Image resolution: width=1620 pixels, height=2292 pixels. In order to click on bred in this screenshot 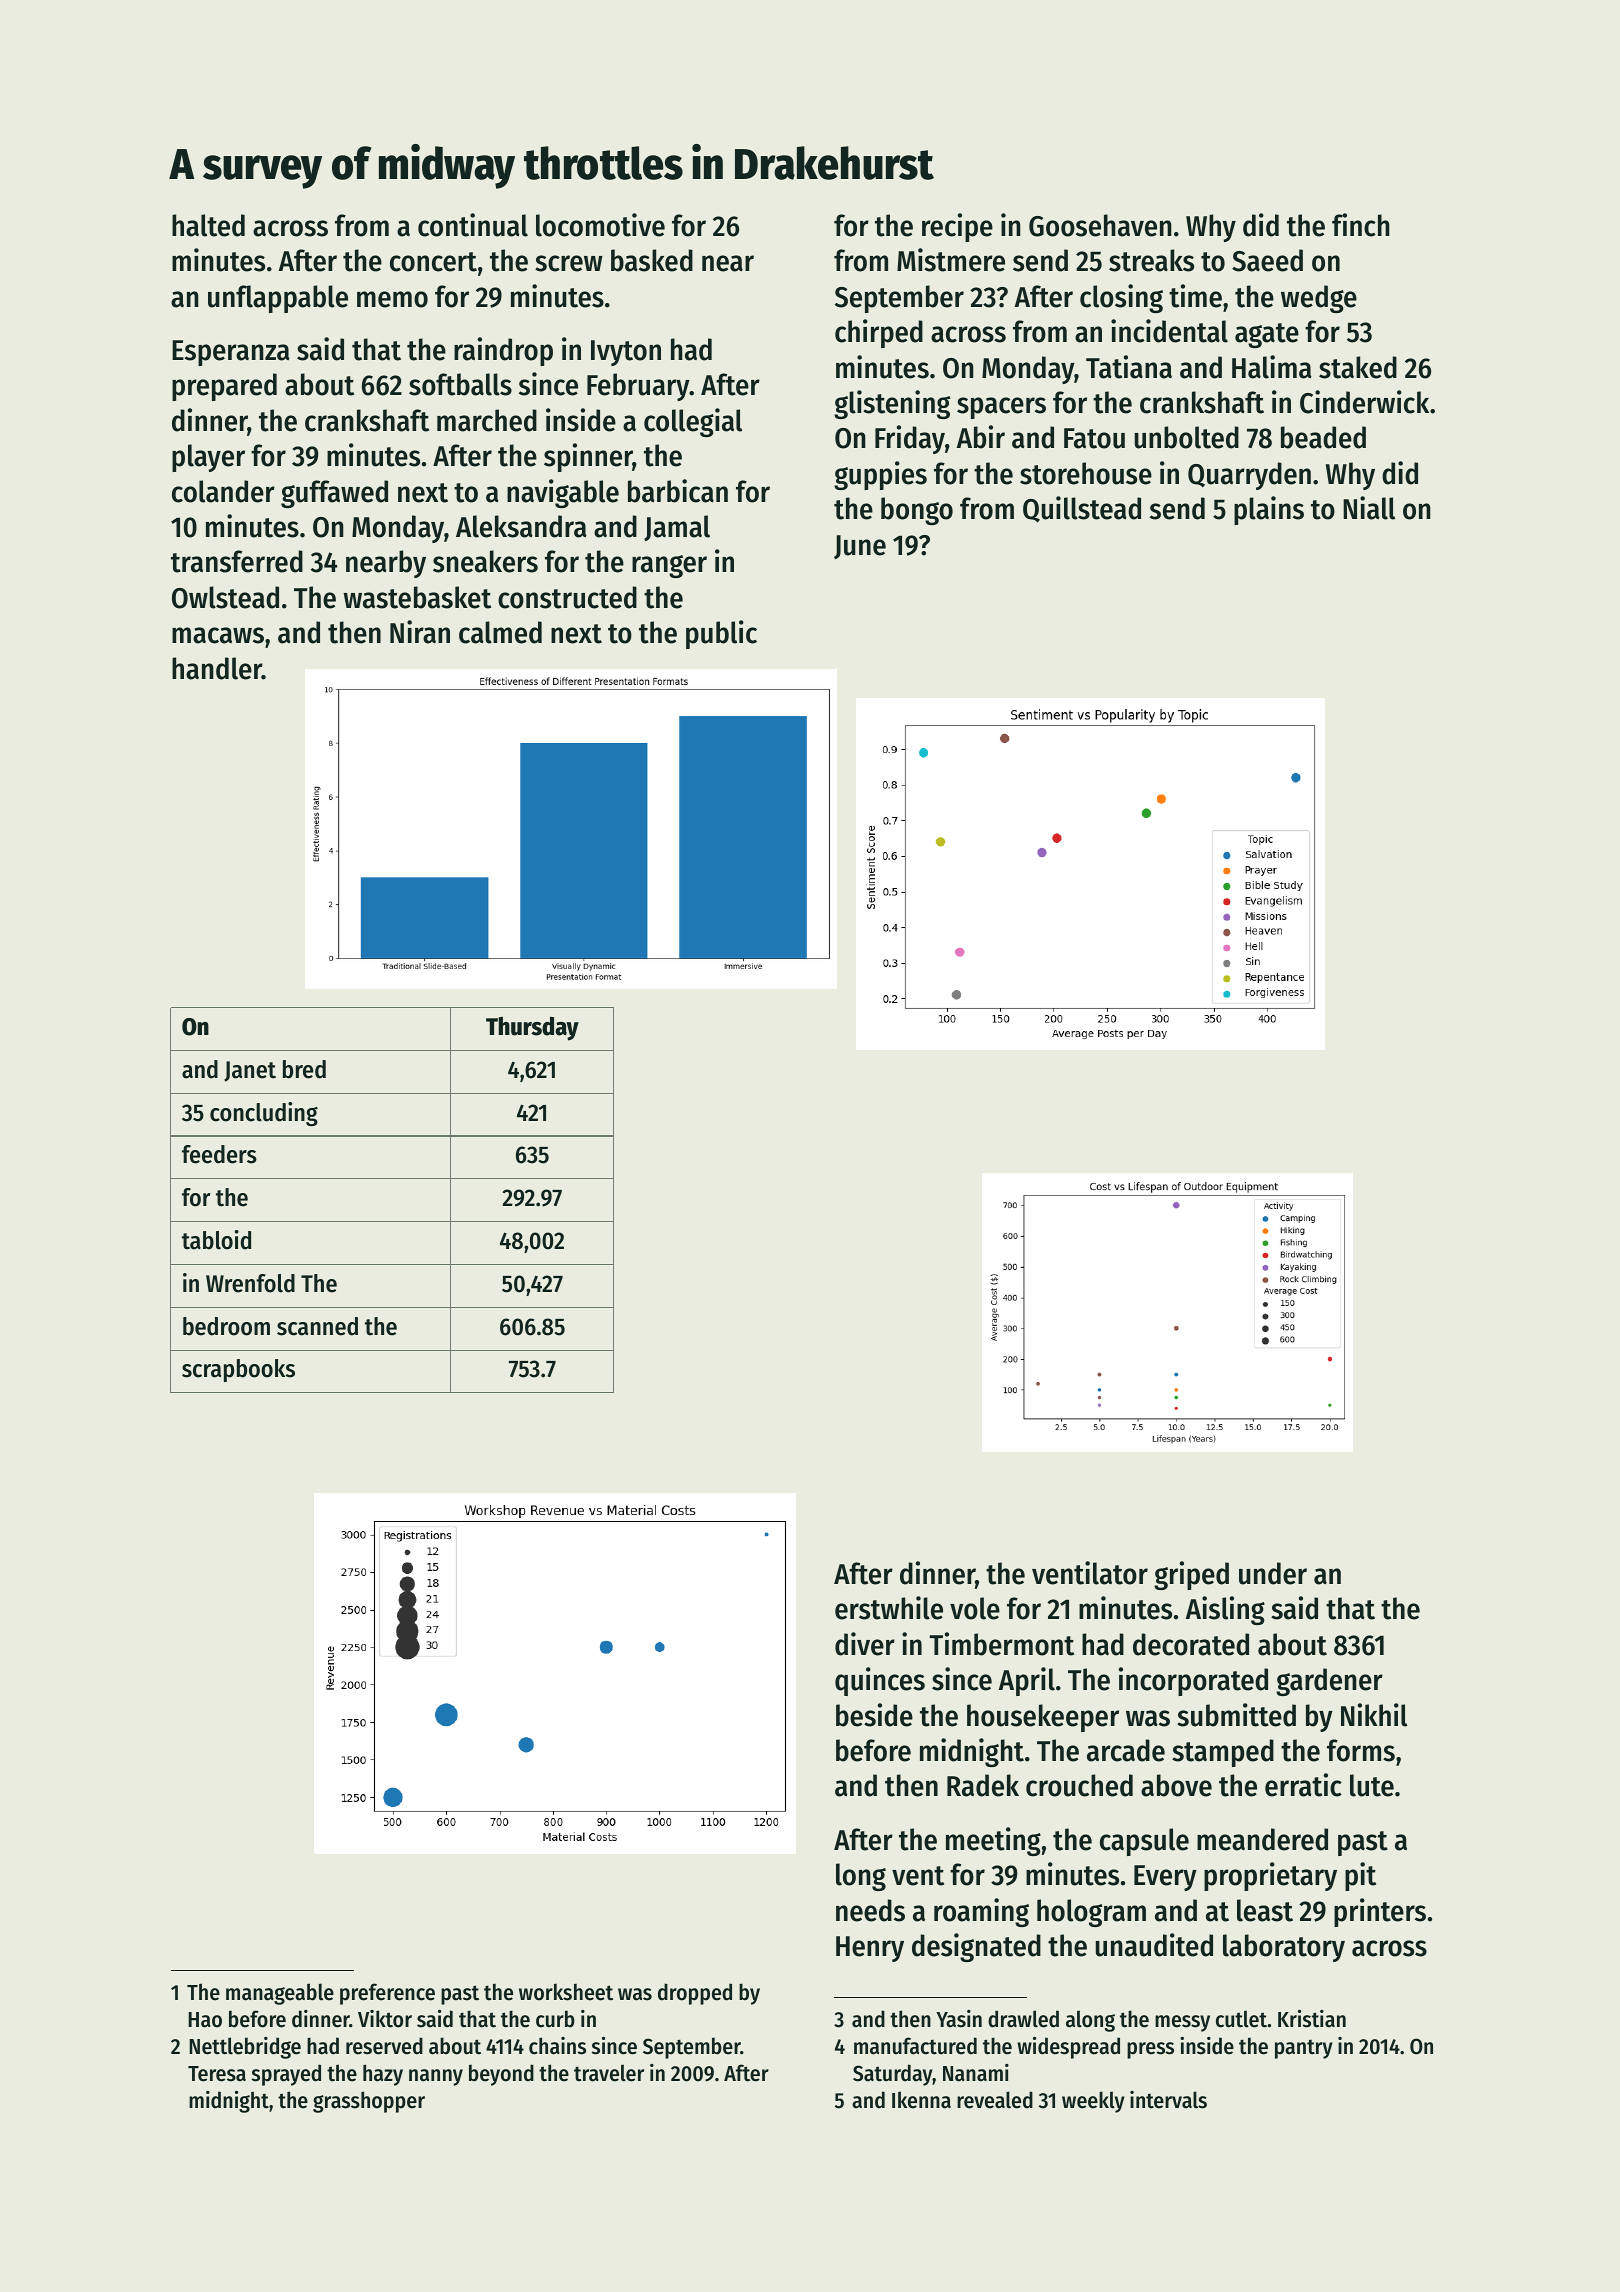, I will do `click(304, 1069)`.
